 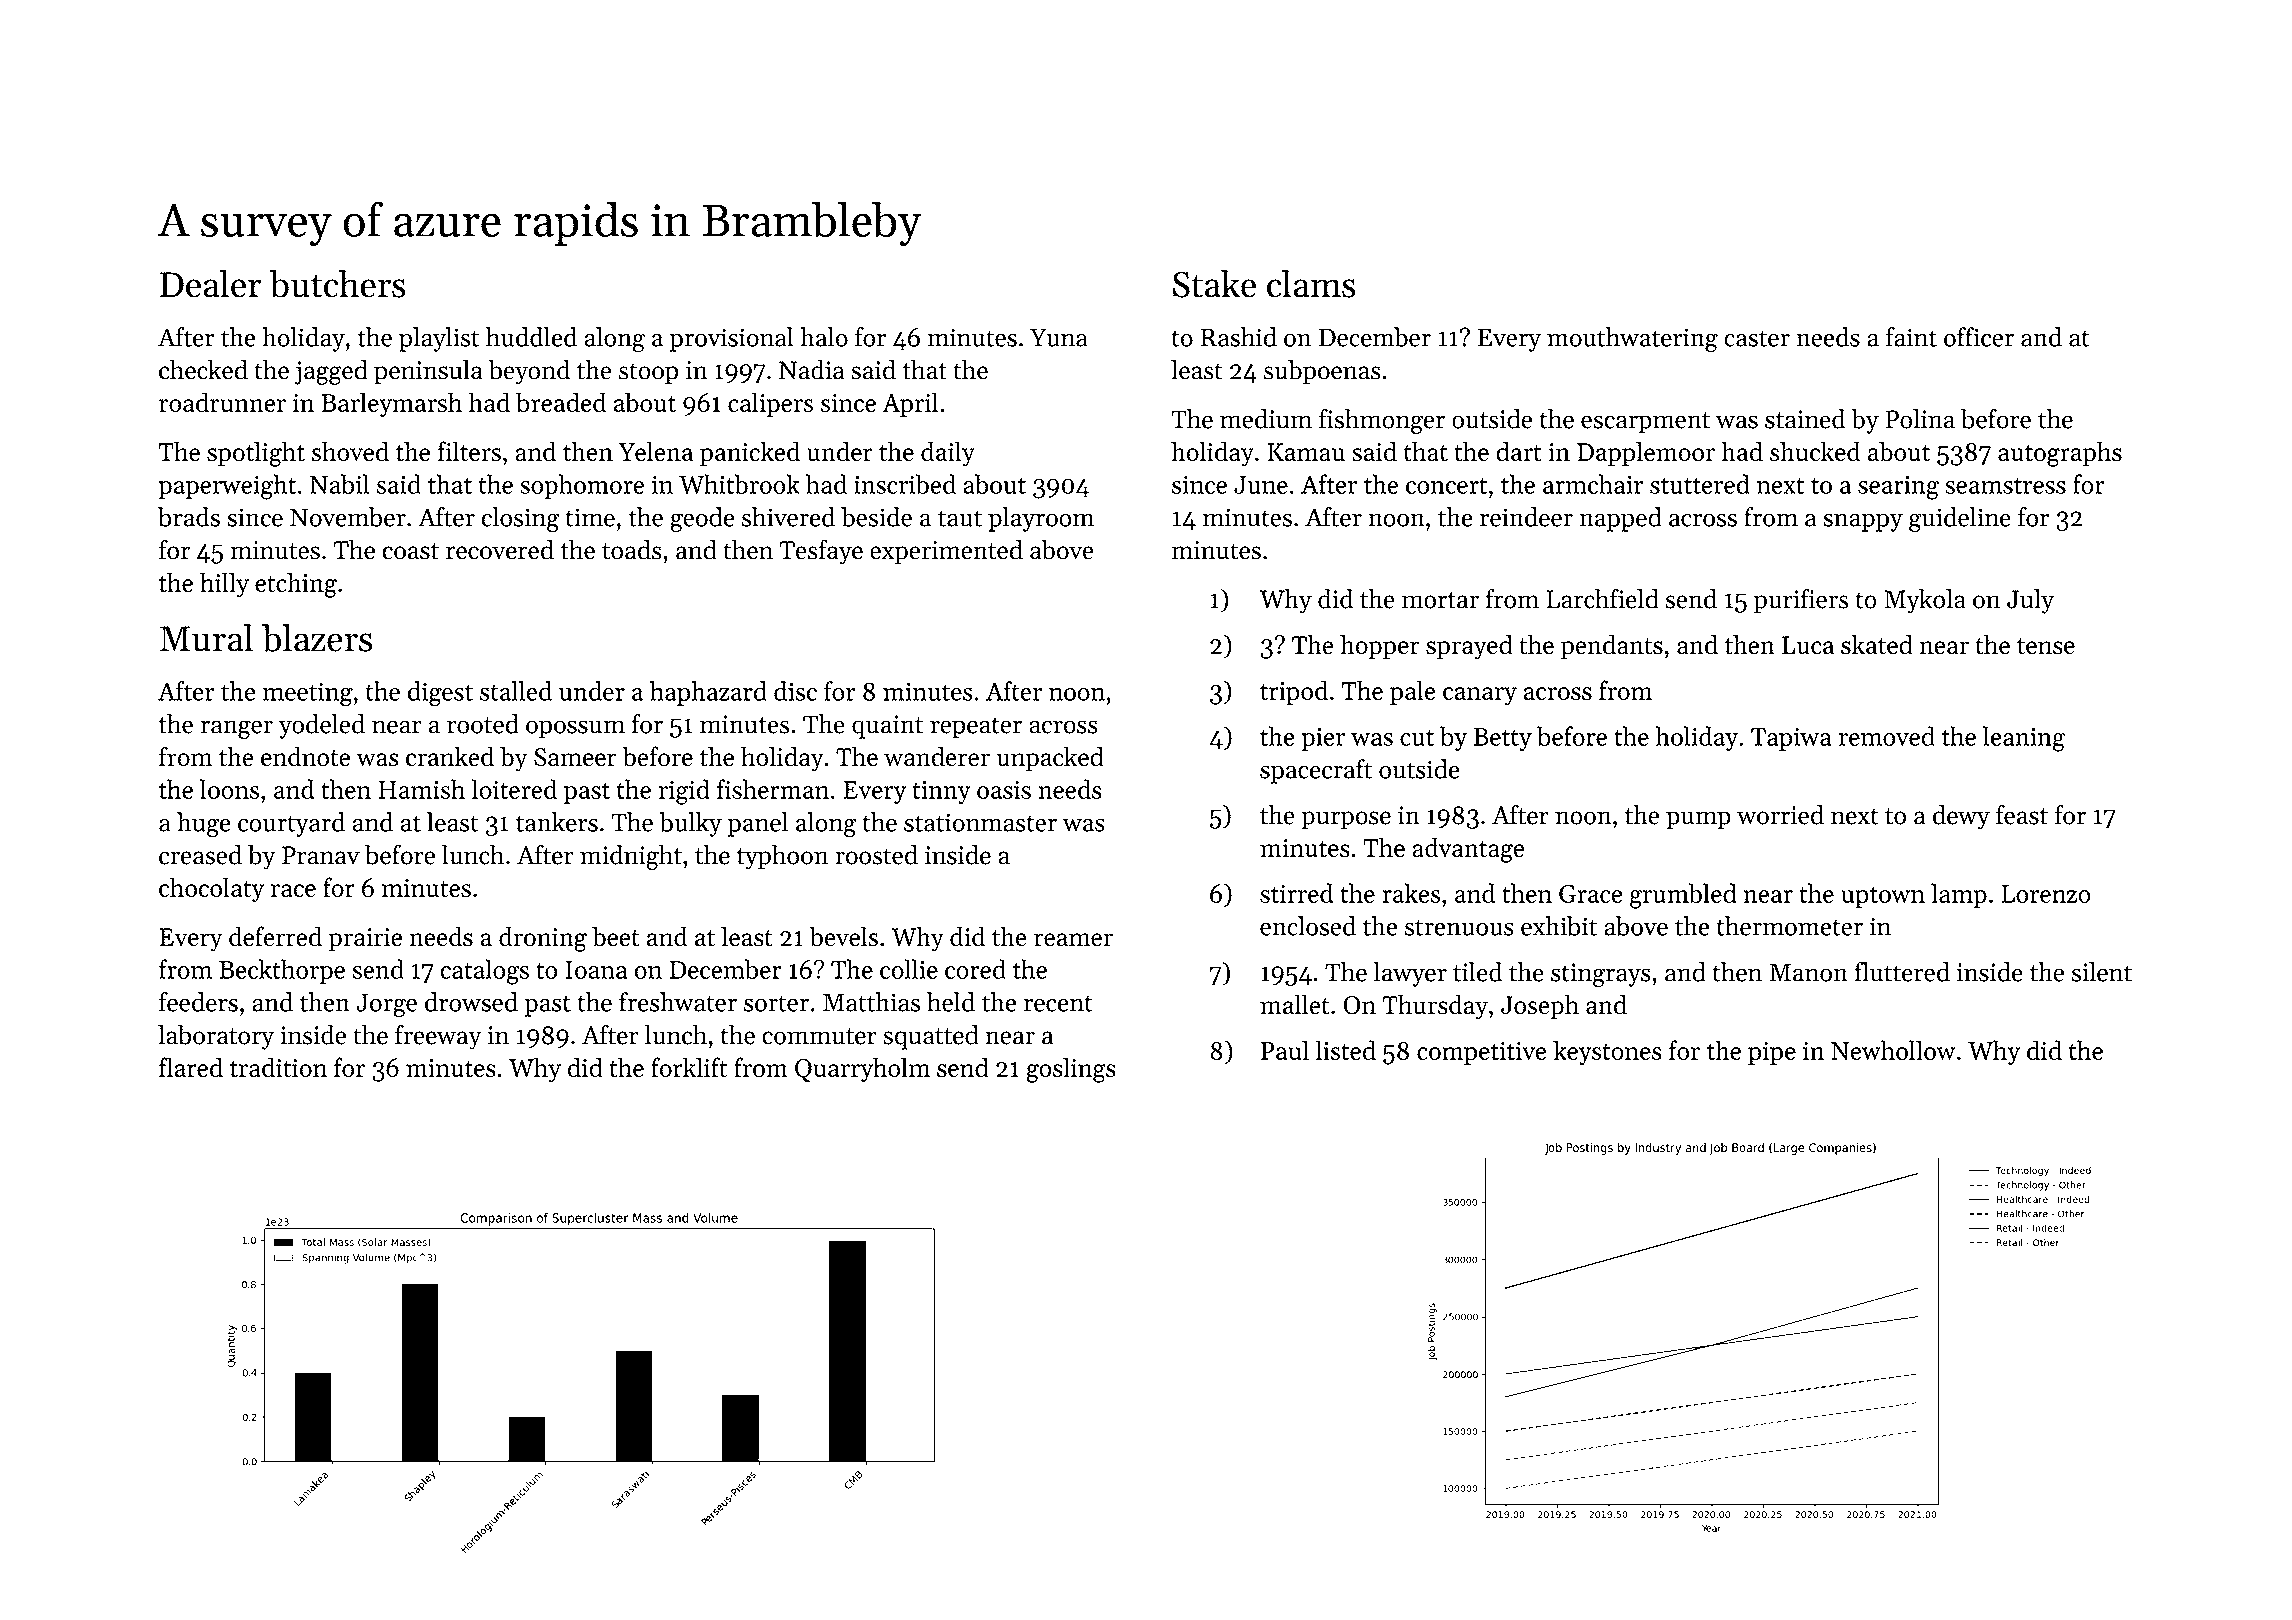 I want to click on Stake, so click(x=1215, y=284).
